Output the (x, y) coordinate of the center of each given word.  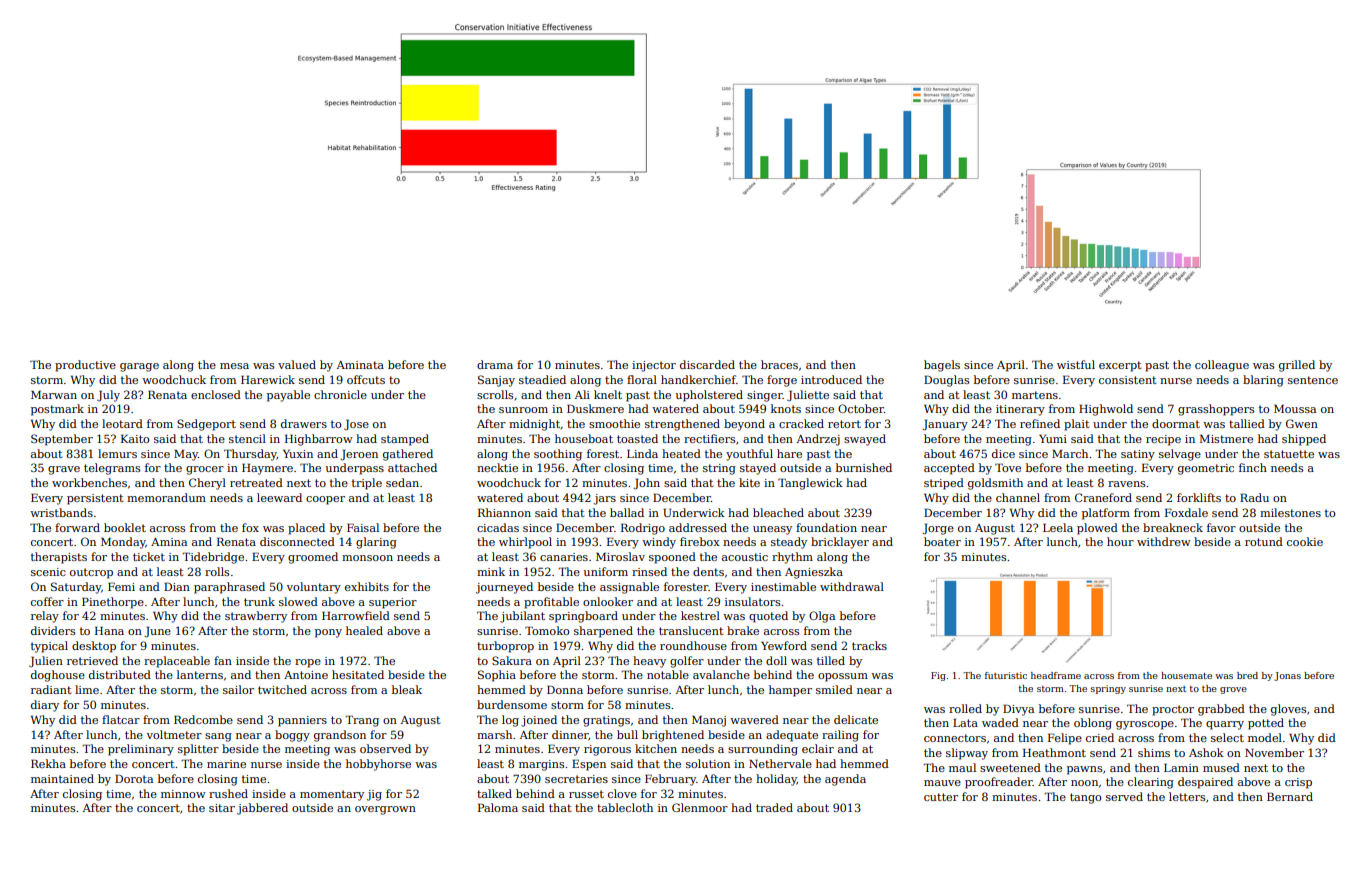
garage (139, 367)
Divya (1018, 710)
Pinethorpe (113, 603)
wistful (1076, 364)
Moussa (1295, 409)
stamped (405, 440)
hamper (790, 691)
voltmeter (174, 734)
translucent (691, 630)
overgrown (385, 810)
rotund (1264, 541)
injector (654, 366)
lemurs (117, 453)
